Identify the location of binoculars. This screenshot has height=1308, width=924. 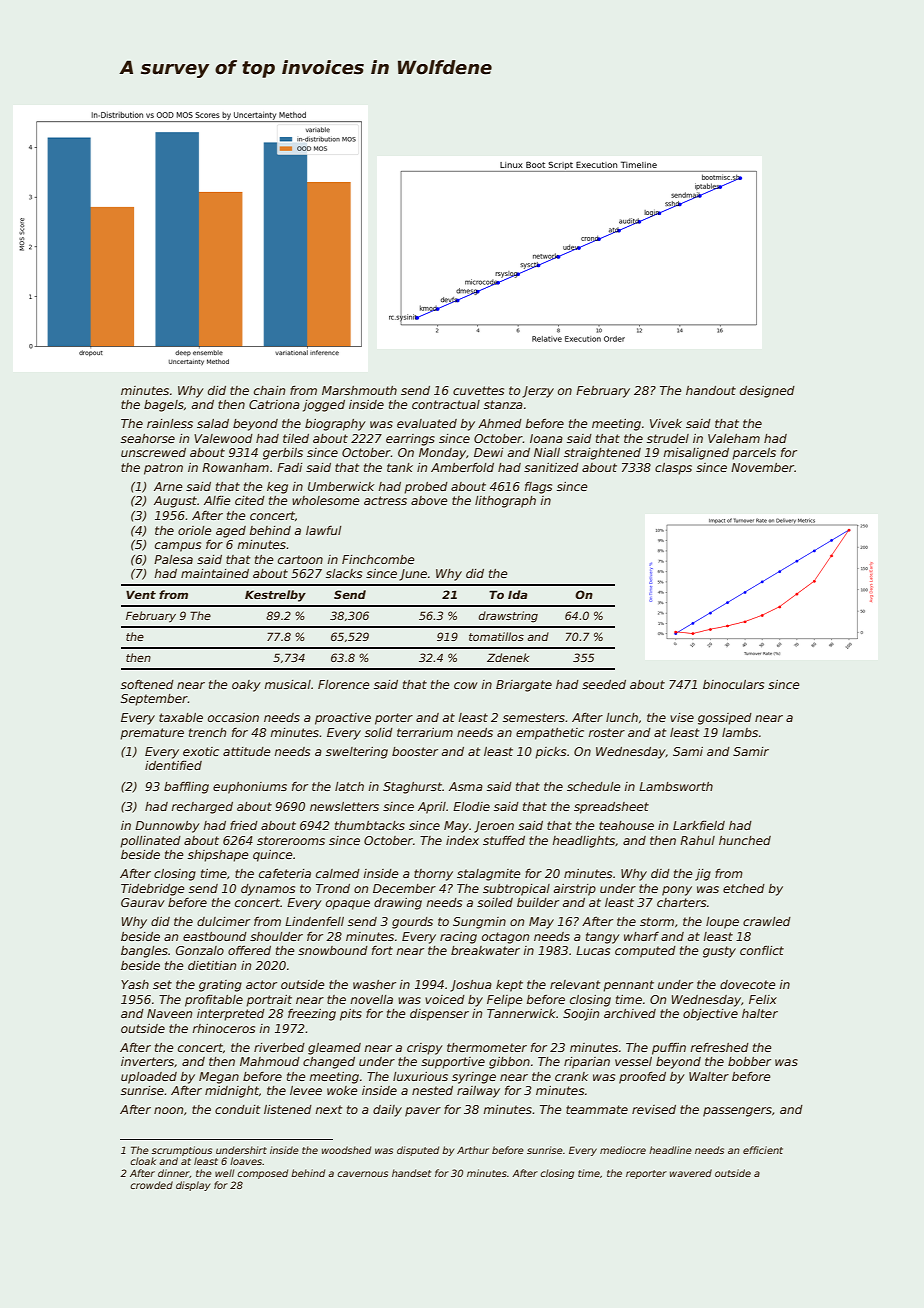
(733, 684).
